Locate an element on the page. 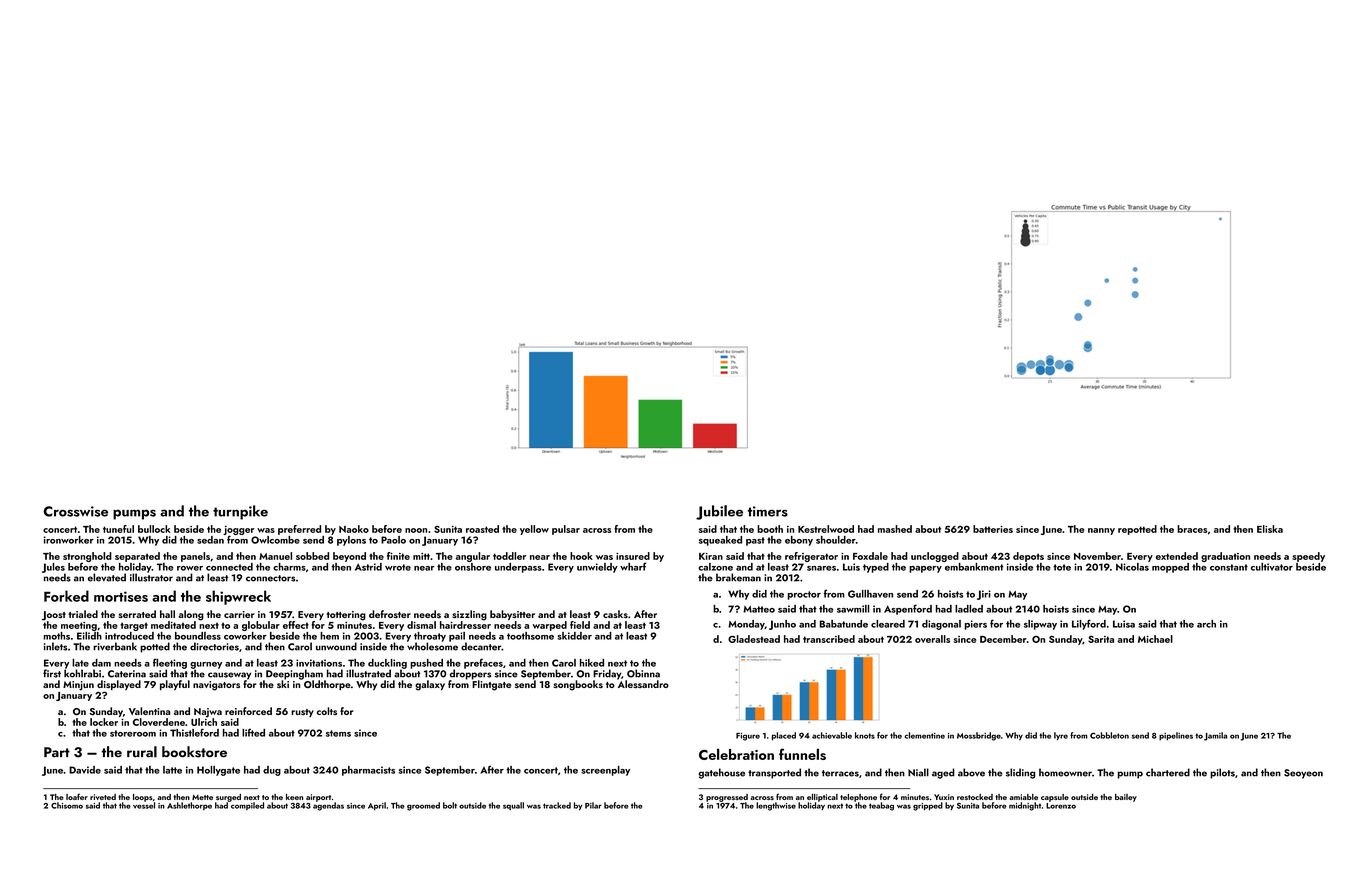 The height and width of the page is (887, 1372). tuneful is located at coordinates (118, 529).
